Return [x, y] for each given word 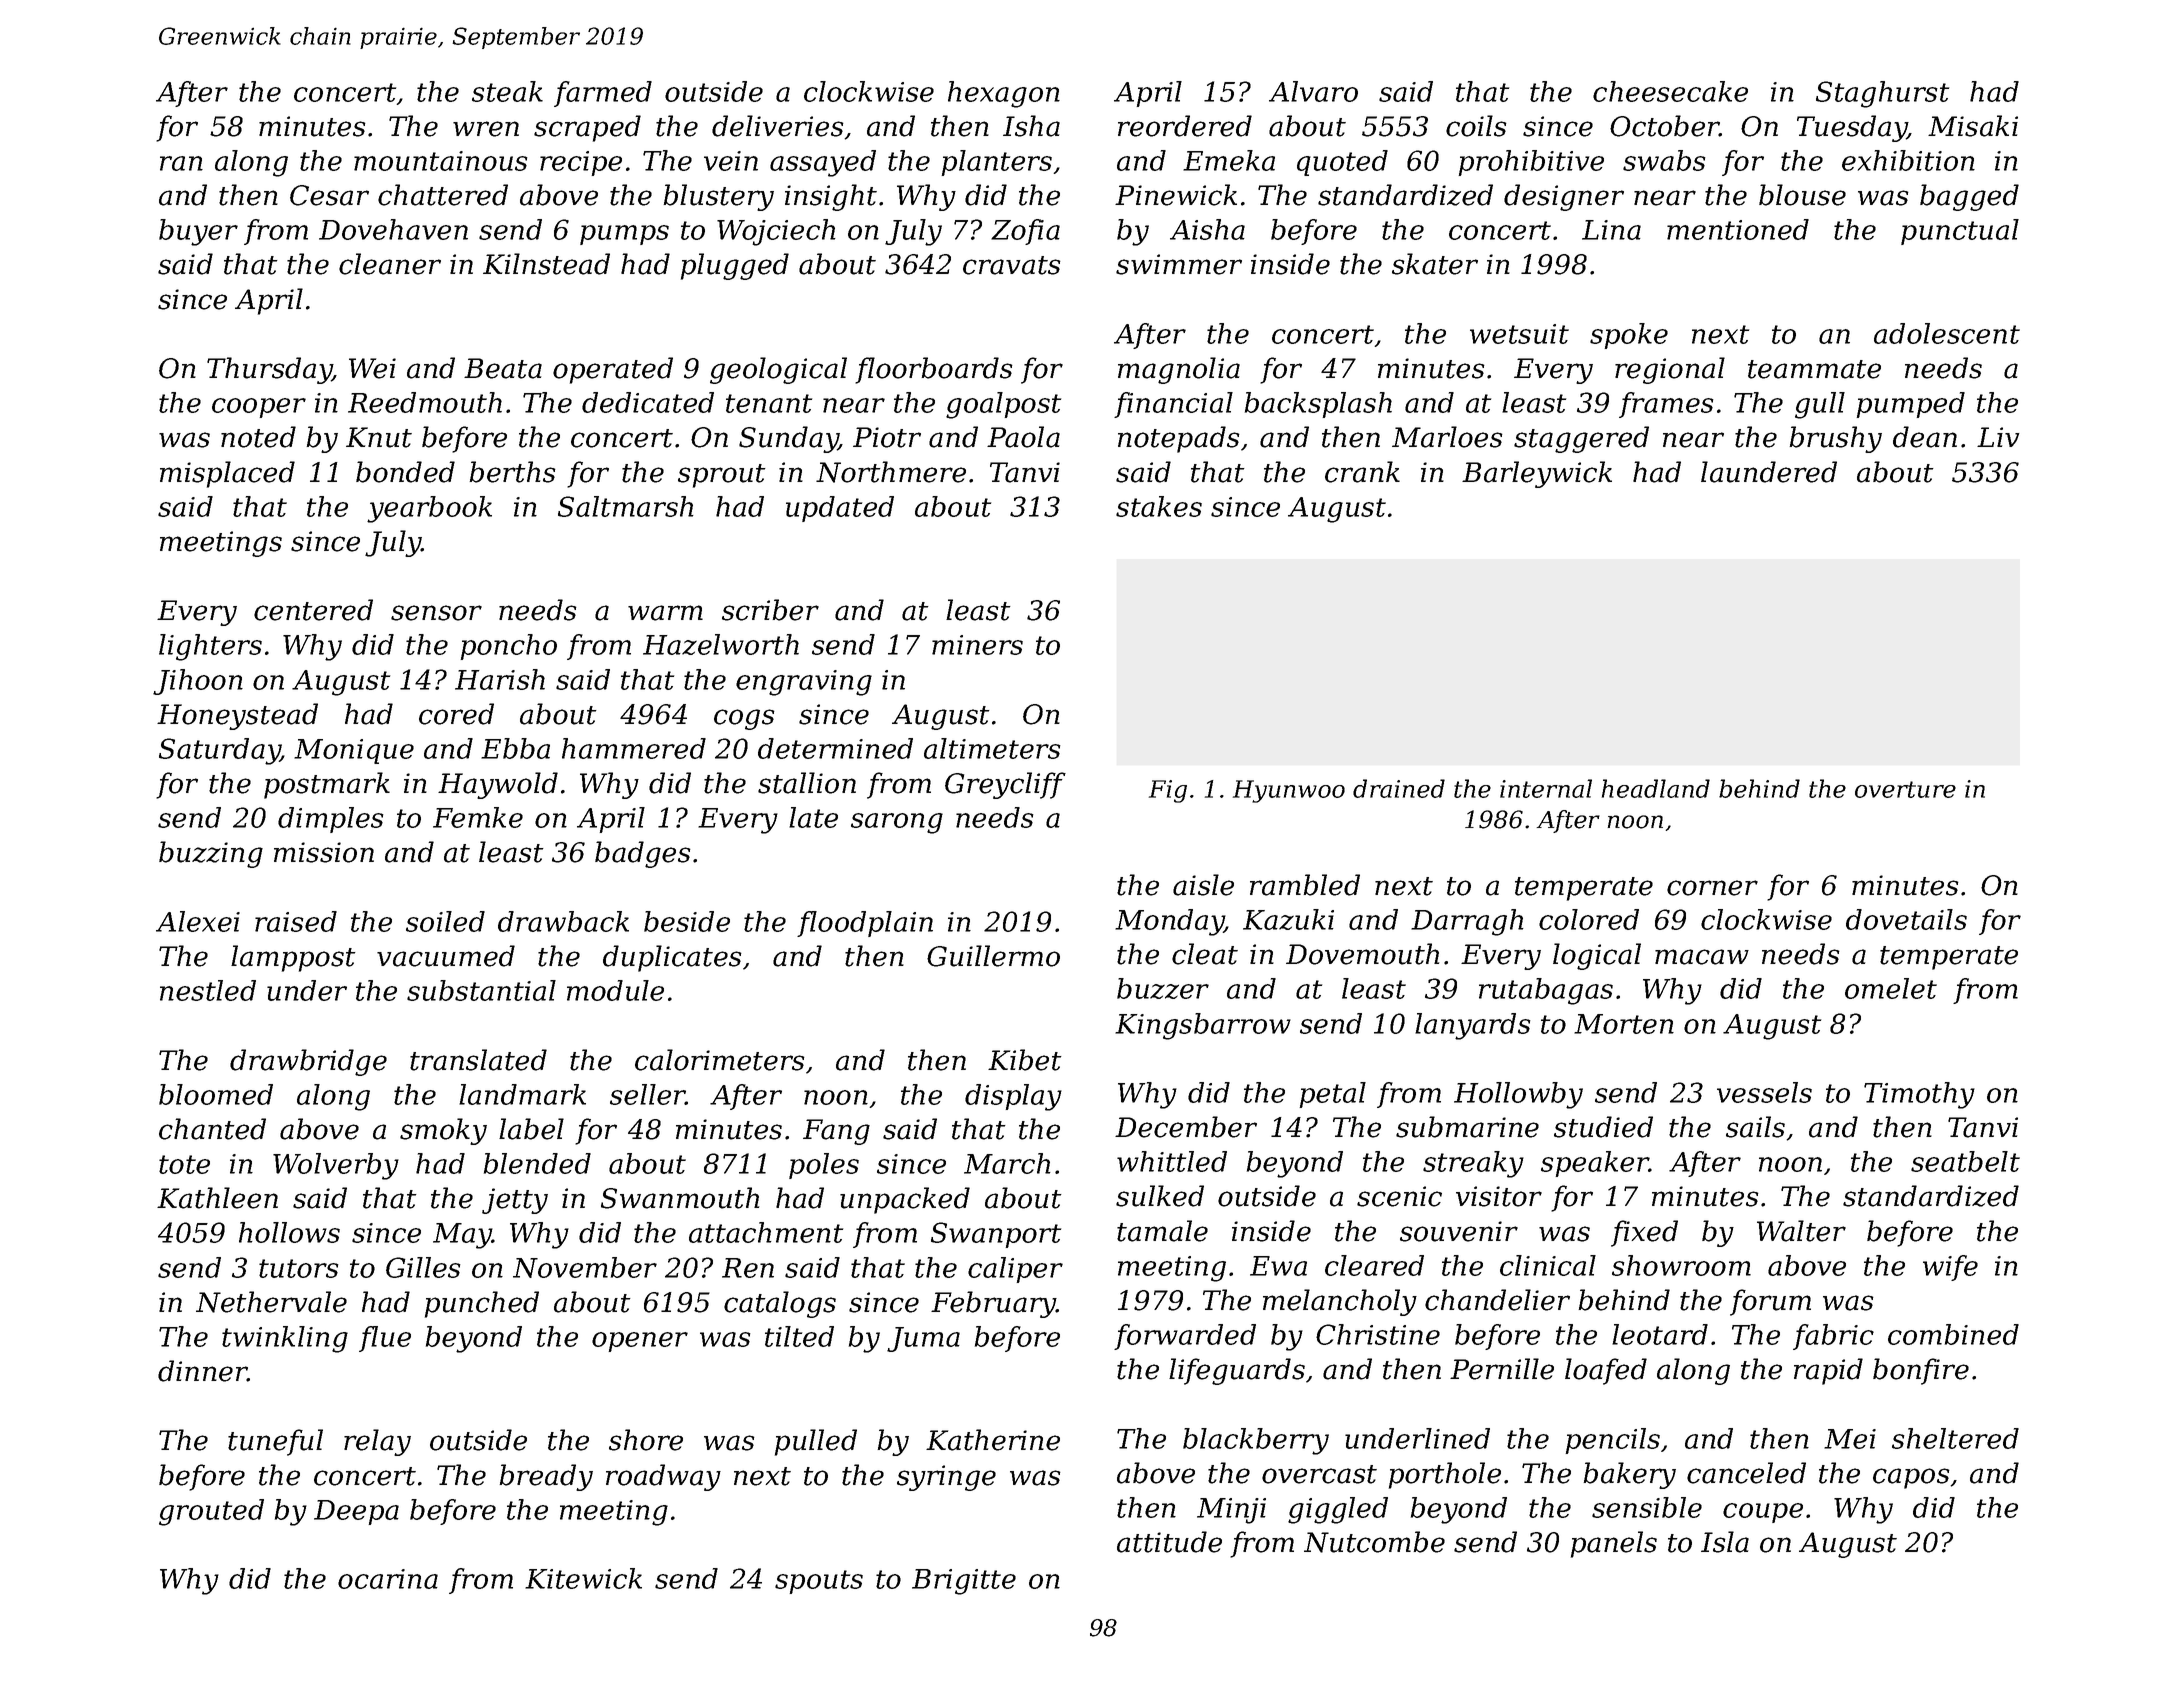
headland [1656, 788]
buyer [198, 232]
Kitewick [583, 1578]
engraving [804, 683]
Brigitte [964, 1582]
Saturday [219, 751]
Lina [1611, 230]
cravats [1012, 265]
